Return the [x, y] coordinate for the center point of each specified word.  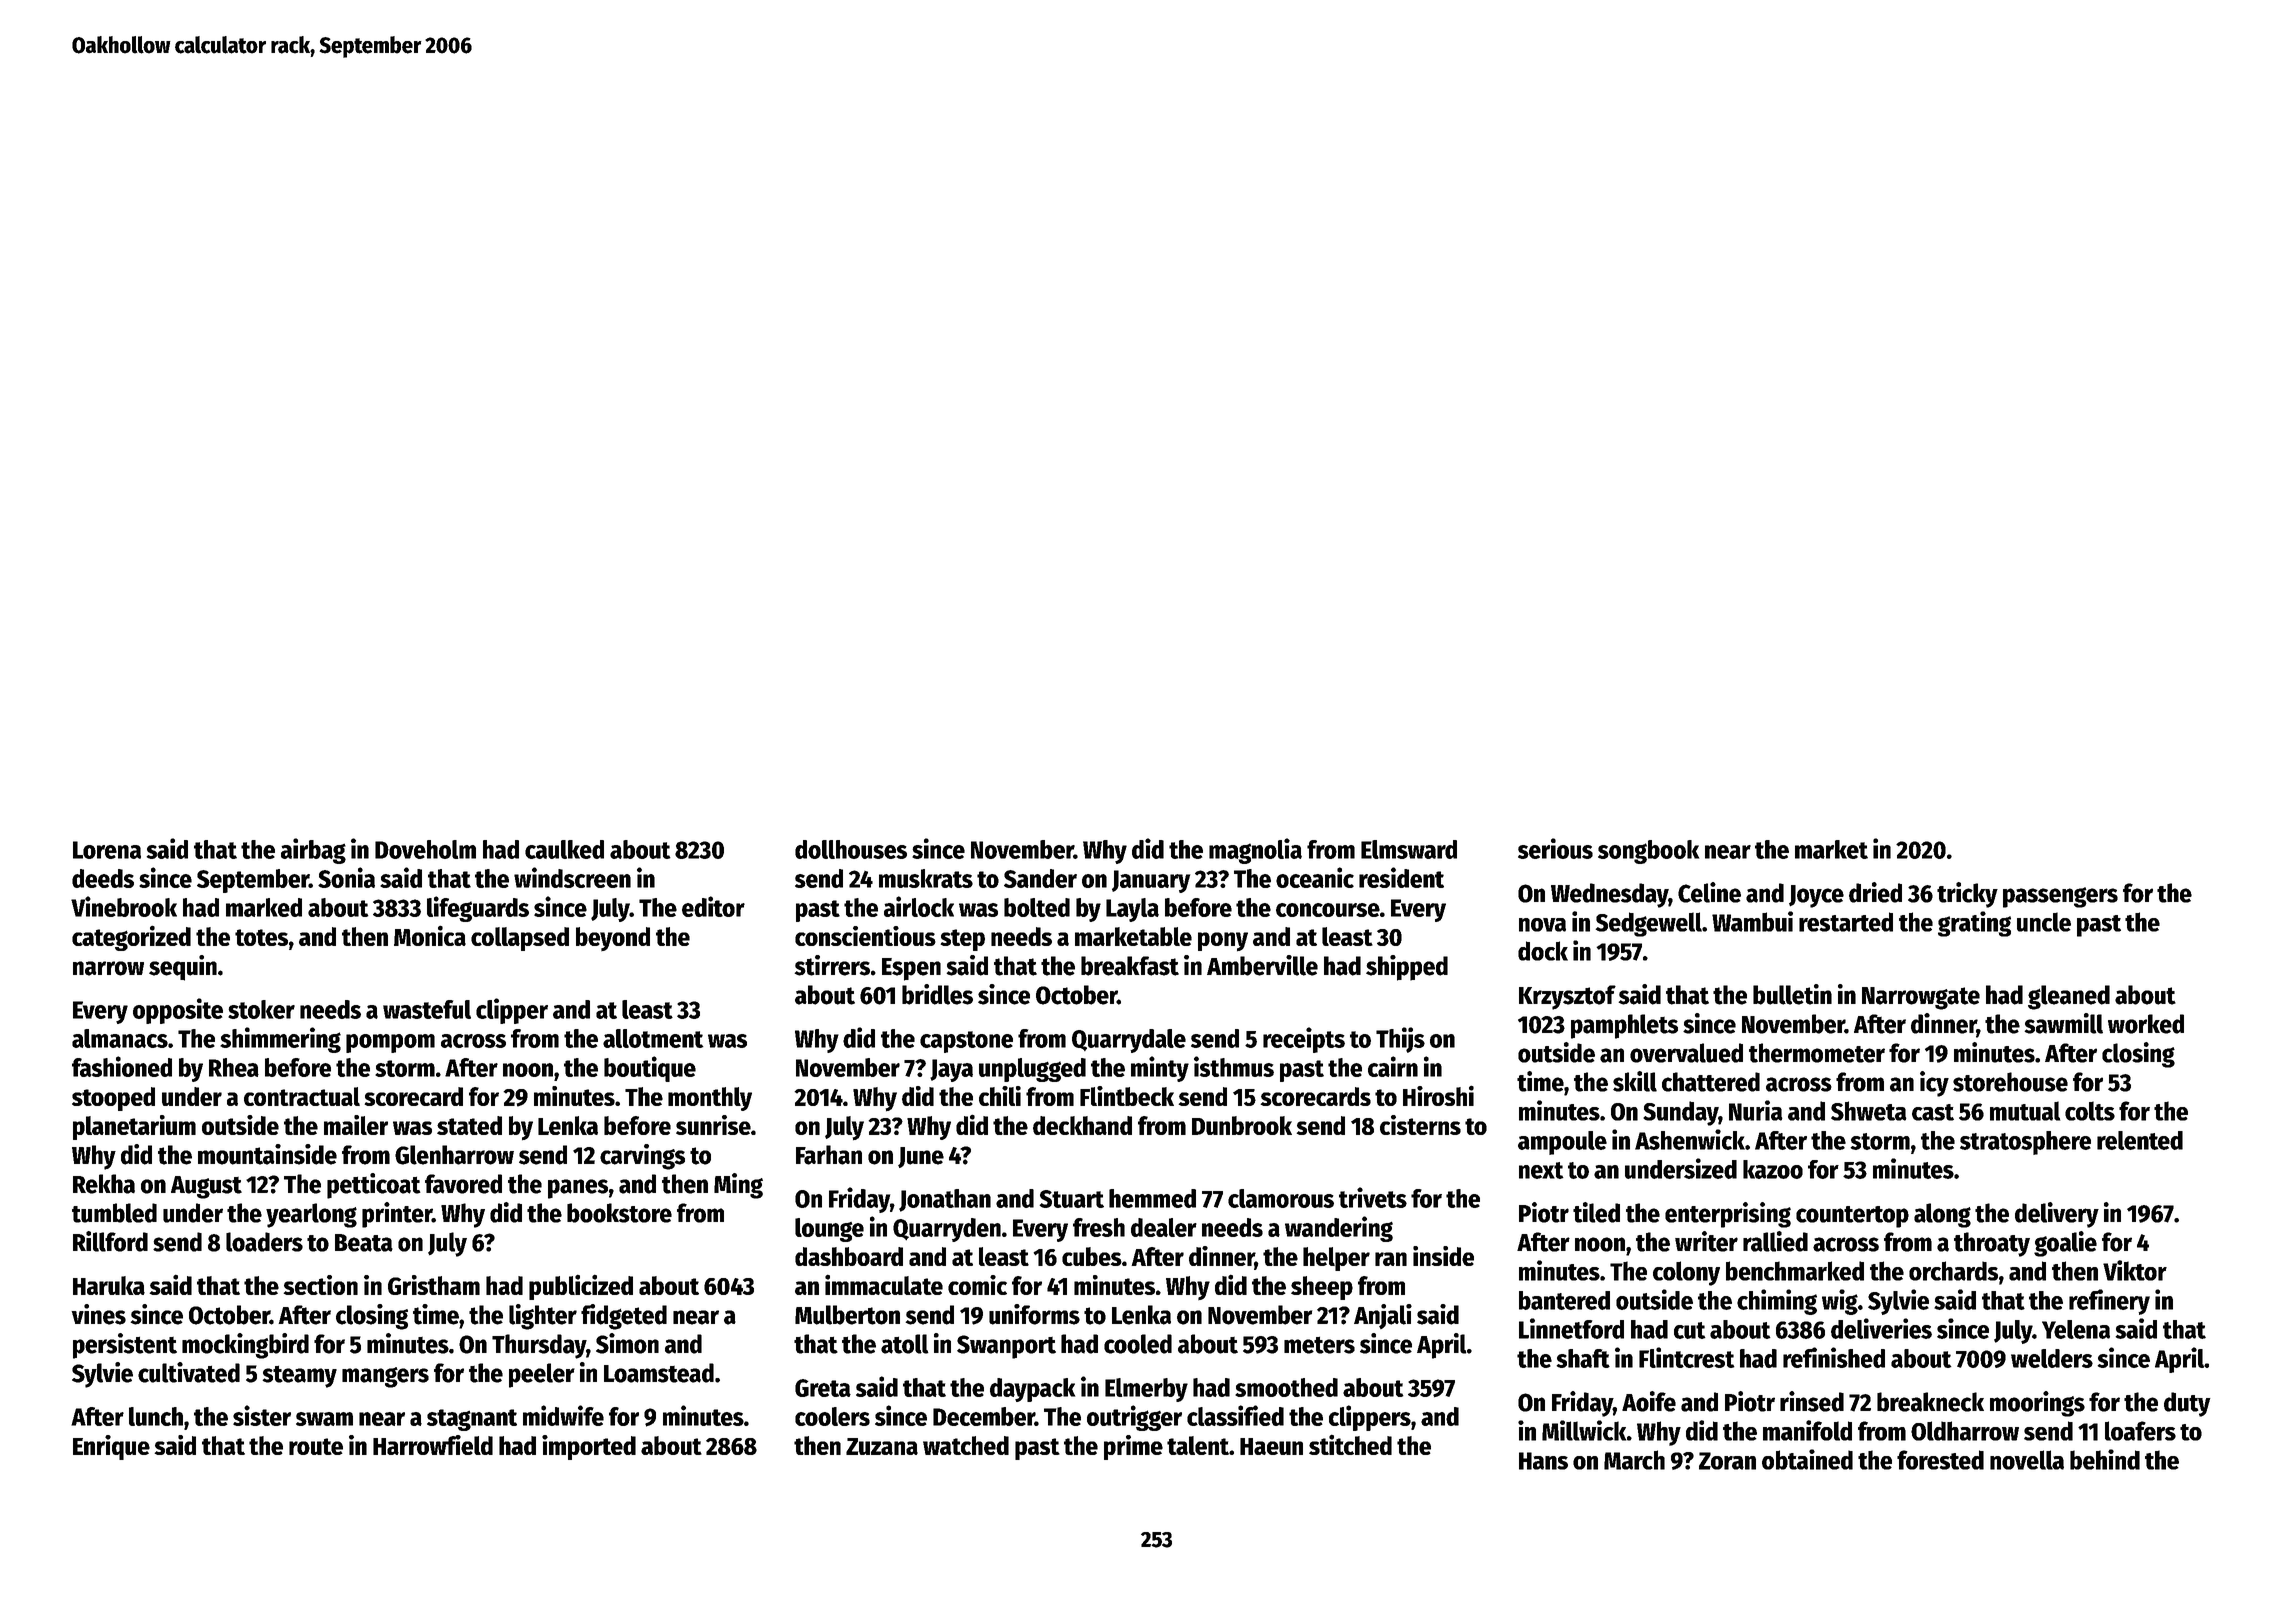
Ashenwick [1690, 1139]
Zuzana [882, 1446]
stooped [113, 1099]
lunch [156, 1416]
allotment [653, 1038]
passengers [2060, 897]
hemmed [1152, 1198]
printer [397, 1215]
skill [1635, 1081]
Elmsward [1409, 849]
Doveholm [425, 849]
